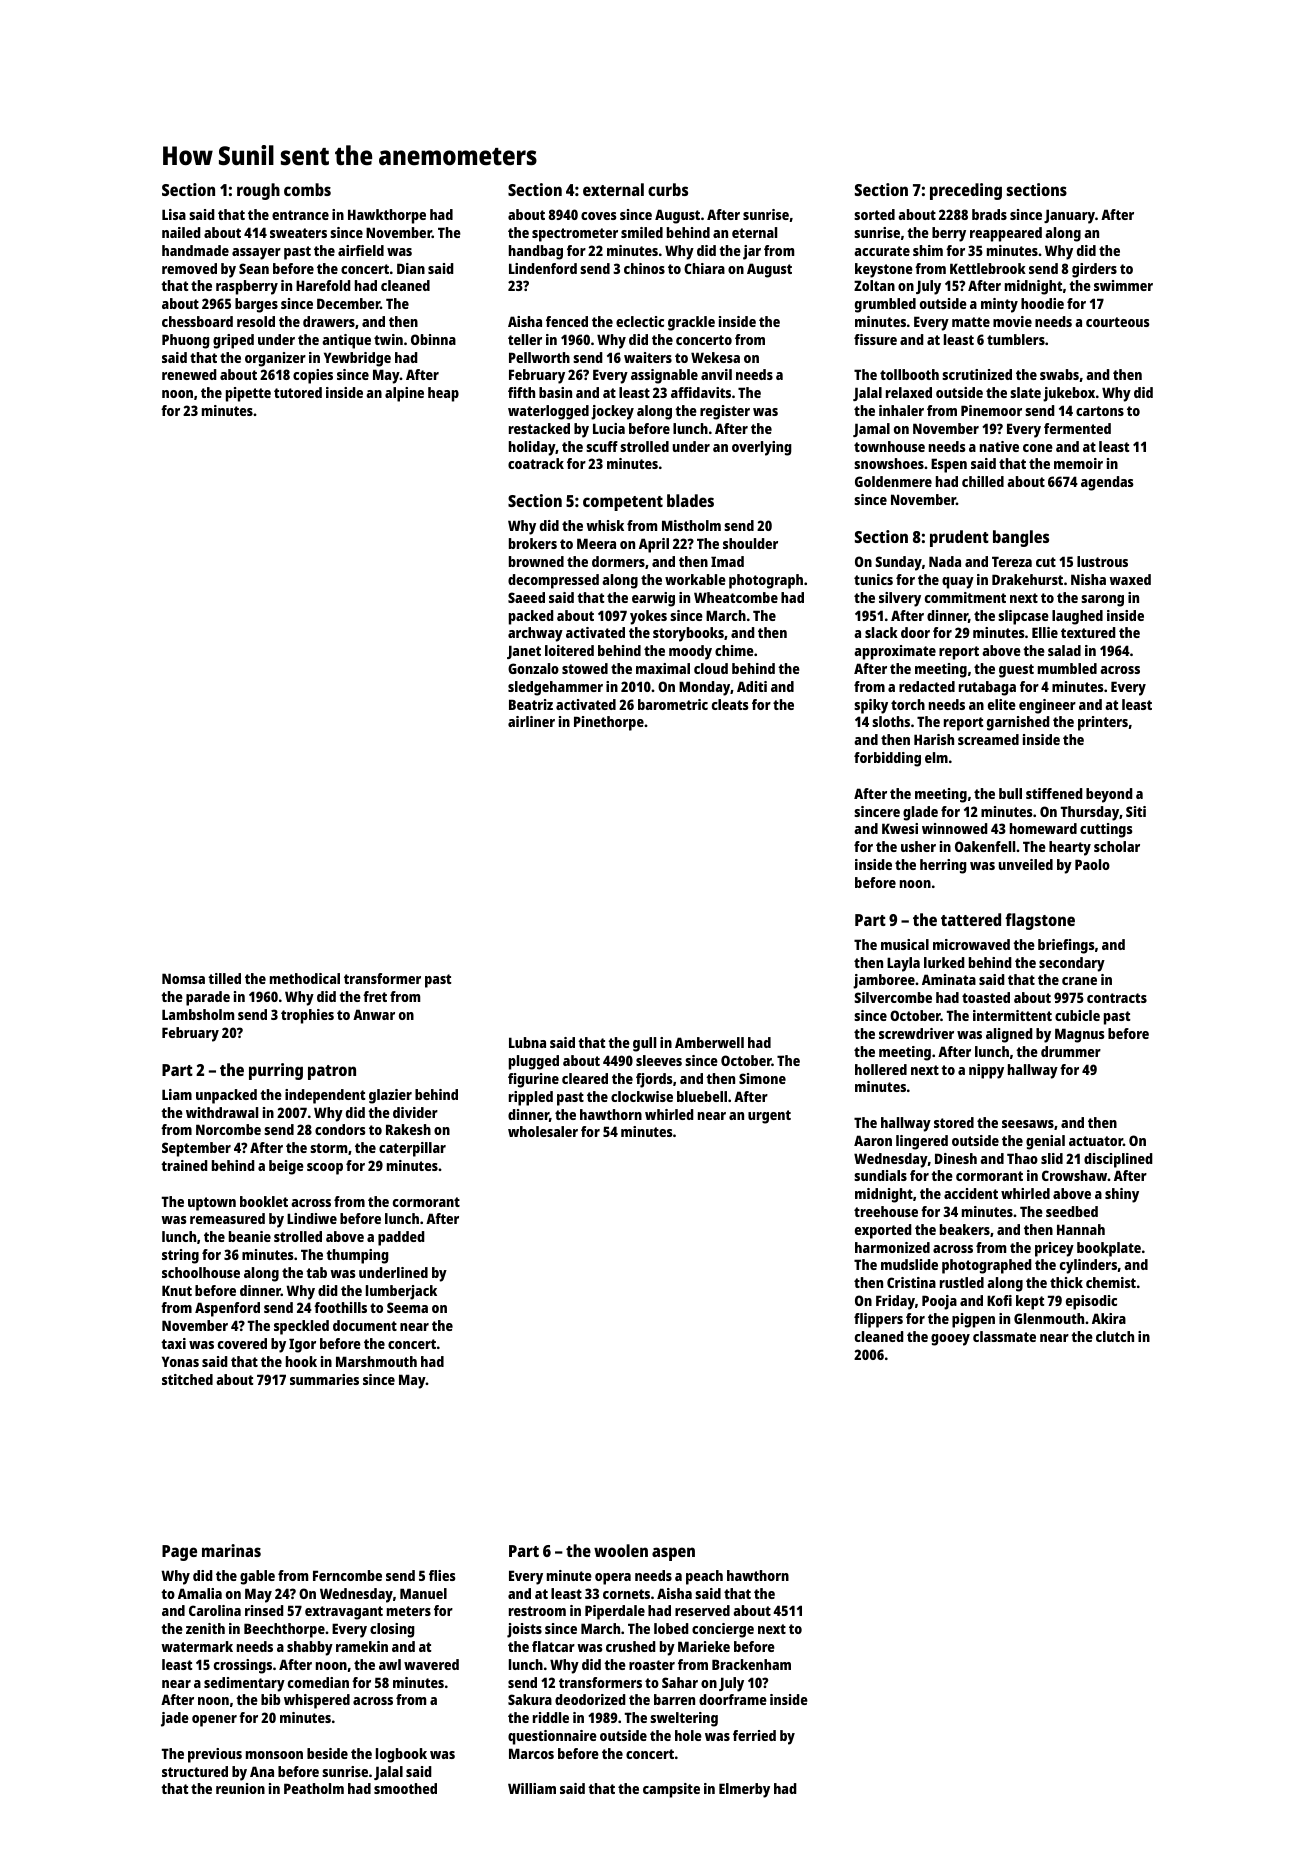 The width and height of the screenshot is (1316, 1861). What do you see at coordinates (301, 1361) in the screenshot?
I see `hook` at bounding box center [301, 1361].
